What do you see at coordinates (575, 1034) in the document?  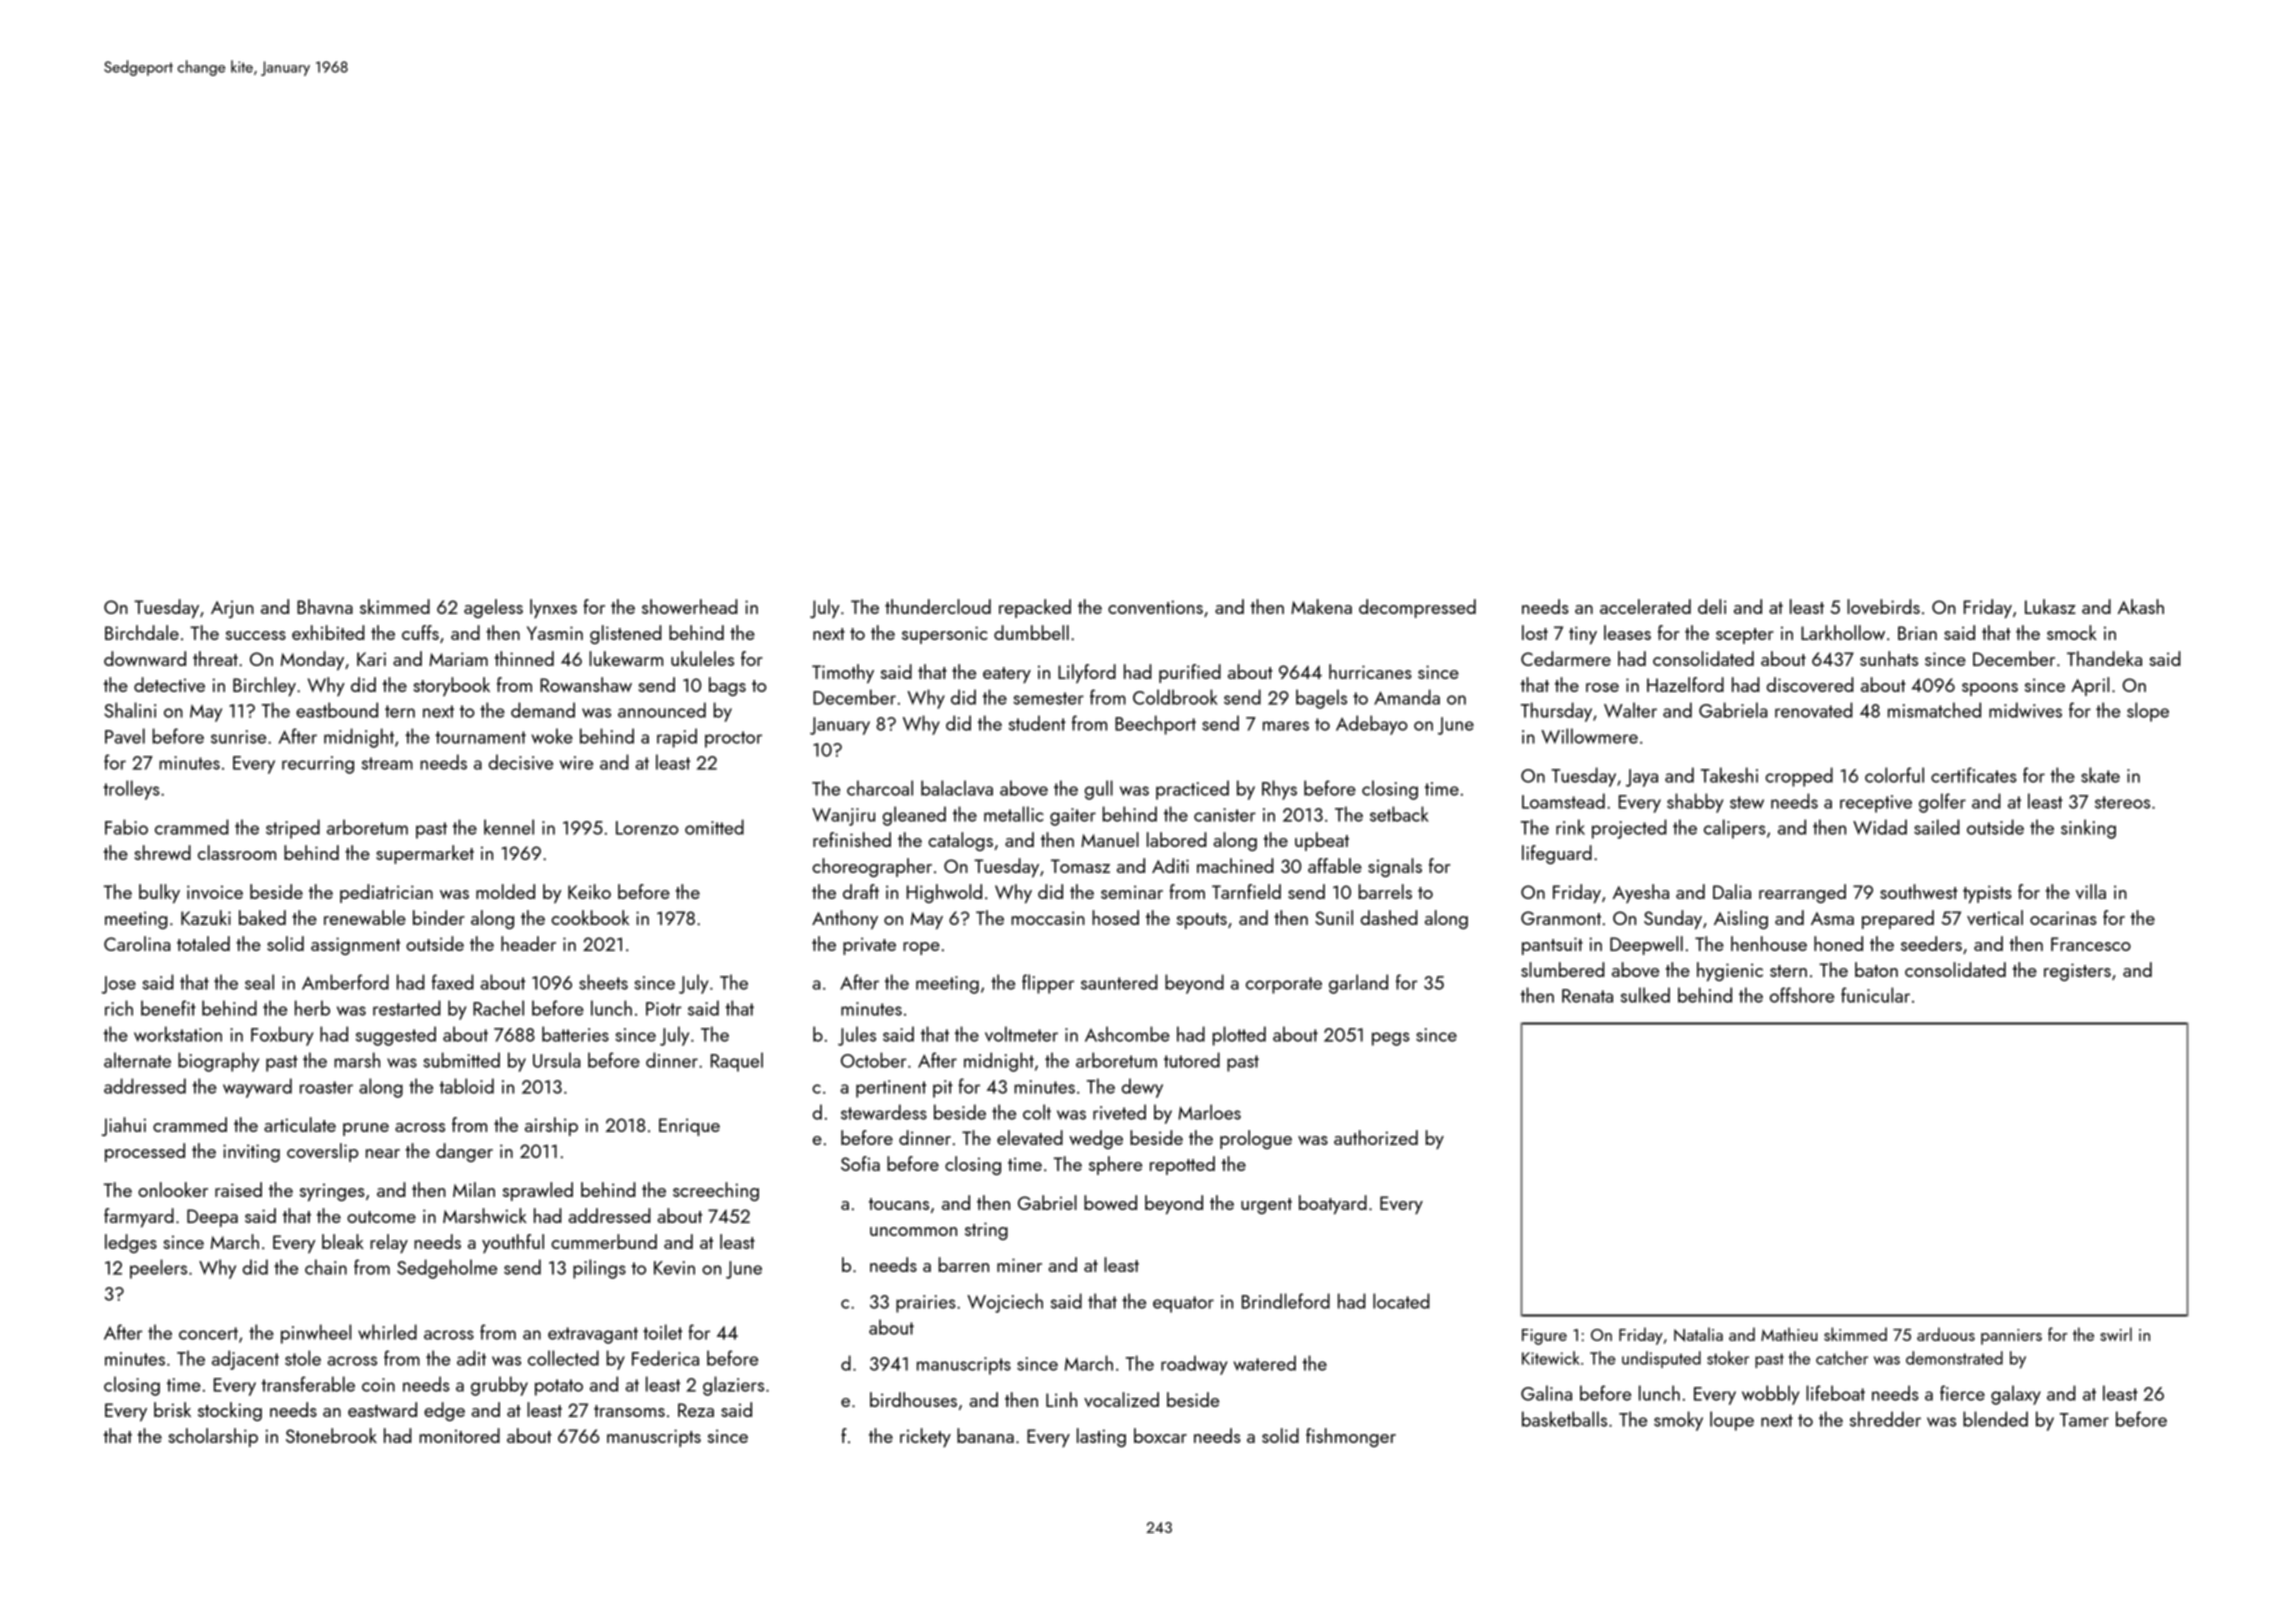 I see `batteries` at bounding box center [575, 1034].
